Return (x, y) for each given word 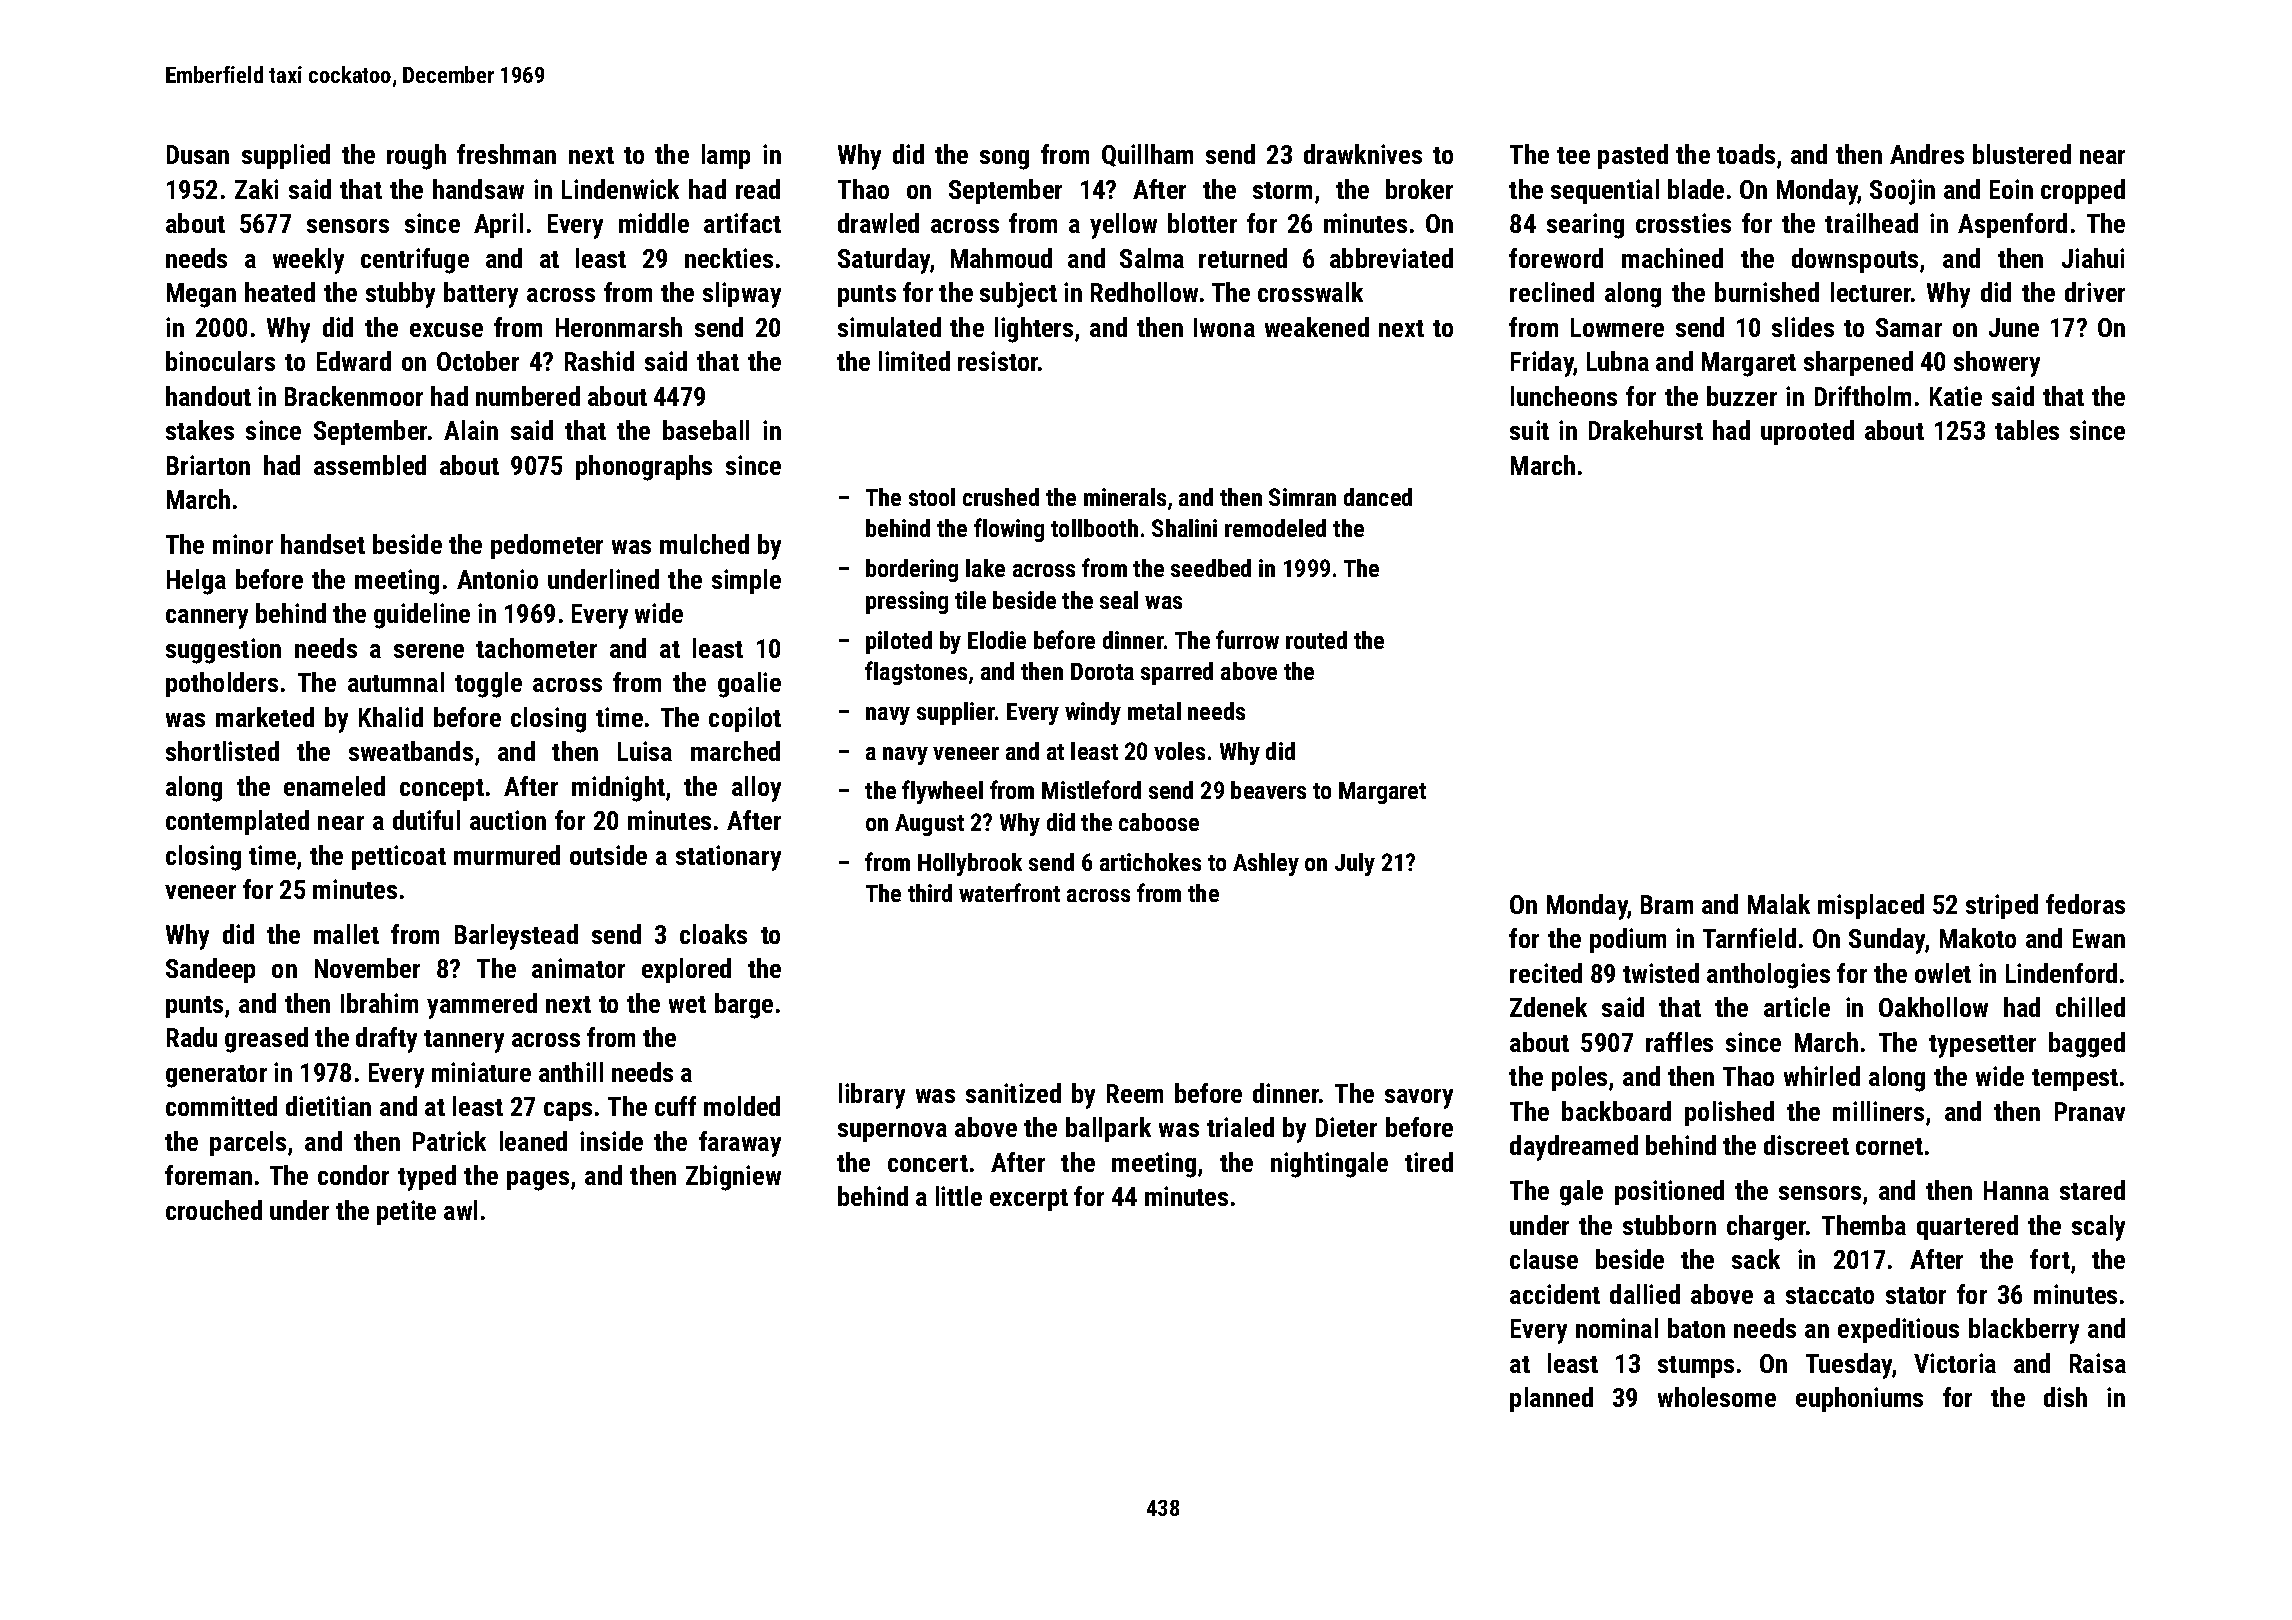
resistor (998, 361)
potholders (222, 684)
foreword (1556, 258)
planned (1551, 1399)
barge (744, 1006)
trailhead (1871, 223)
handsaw (478, 189)
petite (406, 1212)
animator (578, 968)
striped (2002, 906)
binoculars (220, 361)
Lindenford (2061, 973)
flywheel (942, 792)
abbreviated (1391, 258)
